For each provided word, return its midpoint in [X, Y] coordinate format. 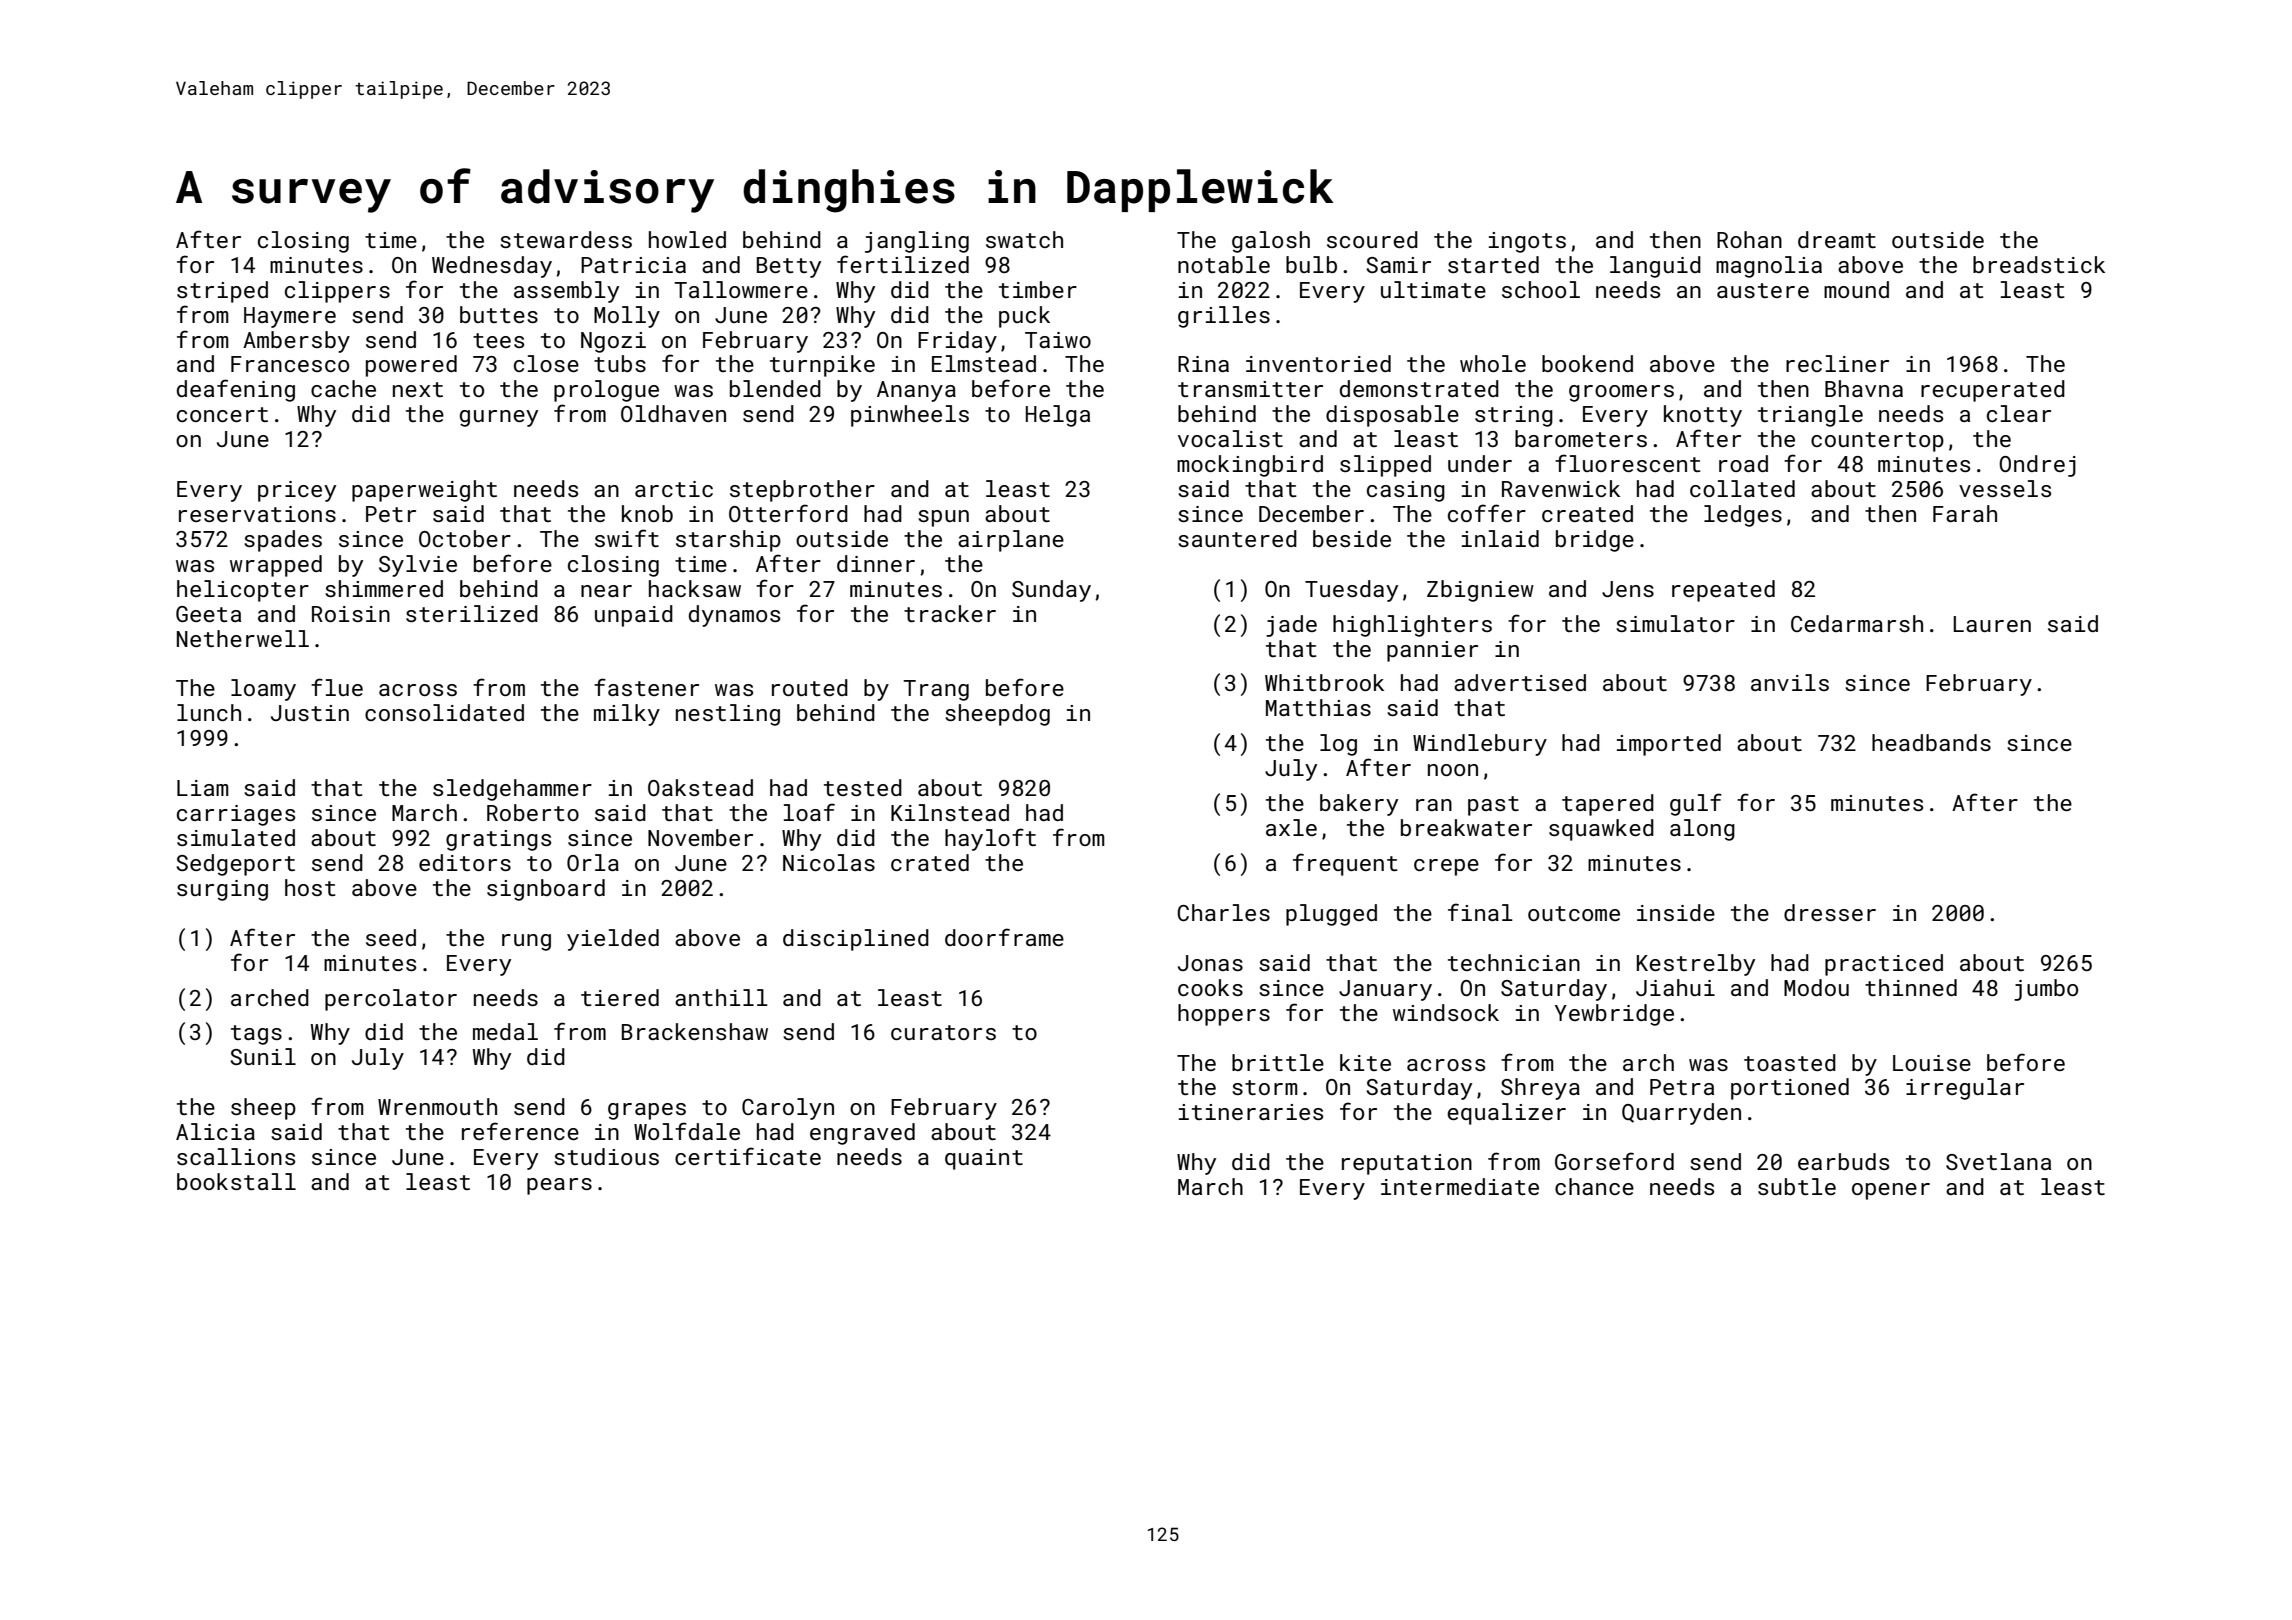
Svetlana [1998, 1161]
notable [1224, 264]
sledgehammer [512, 790]
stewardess [566, 239]
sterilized [472, 613]
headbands [1931, 742]
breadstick [2039, 264]
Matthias [1318, 707]
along [1702, 830]
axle [1291, 827]
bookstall [236, 1181]
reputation [1407, 1164]
